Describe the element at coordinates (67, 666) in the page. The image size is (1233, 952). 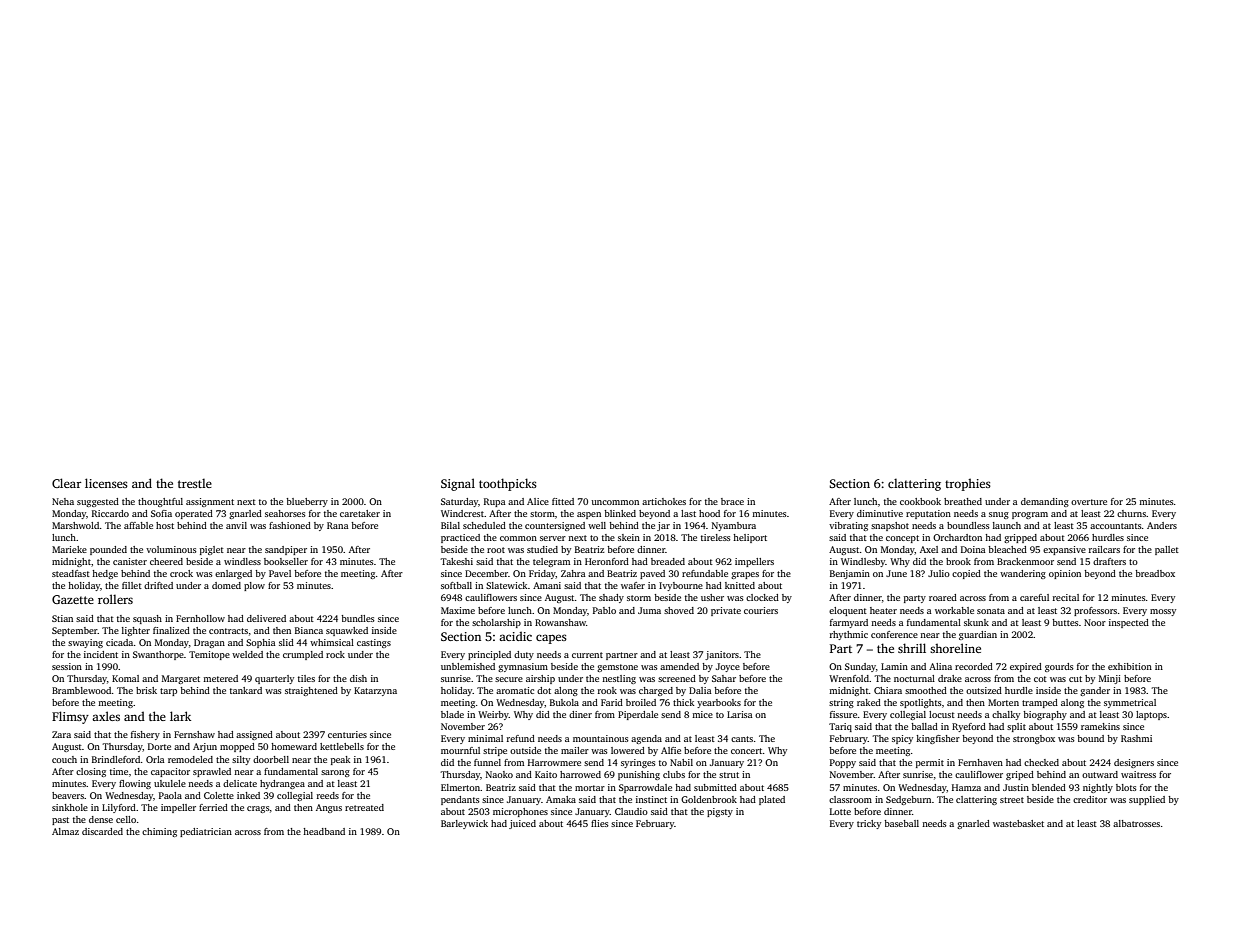
I see `session` at that location.
